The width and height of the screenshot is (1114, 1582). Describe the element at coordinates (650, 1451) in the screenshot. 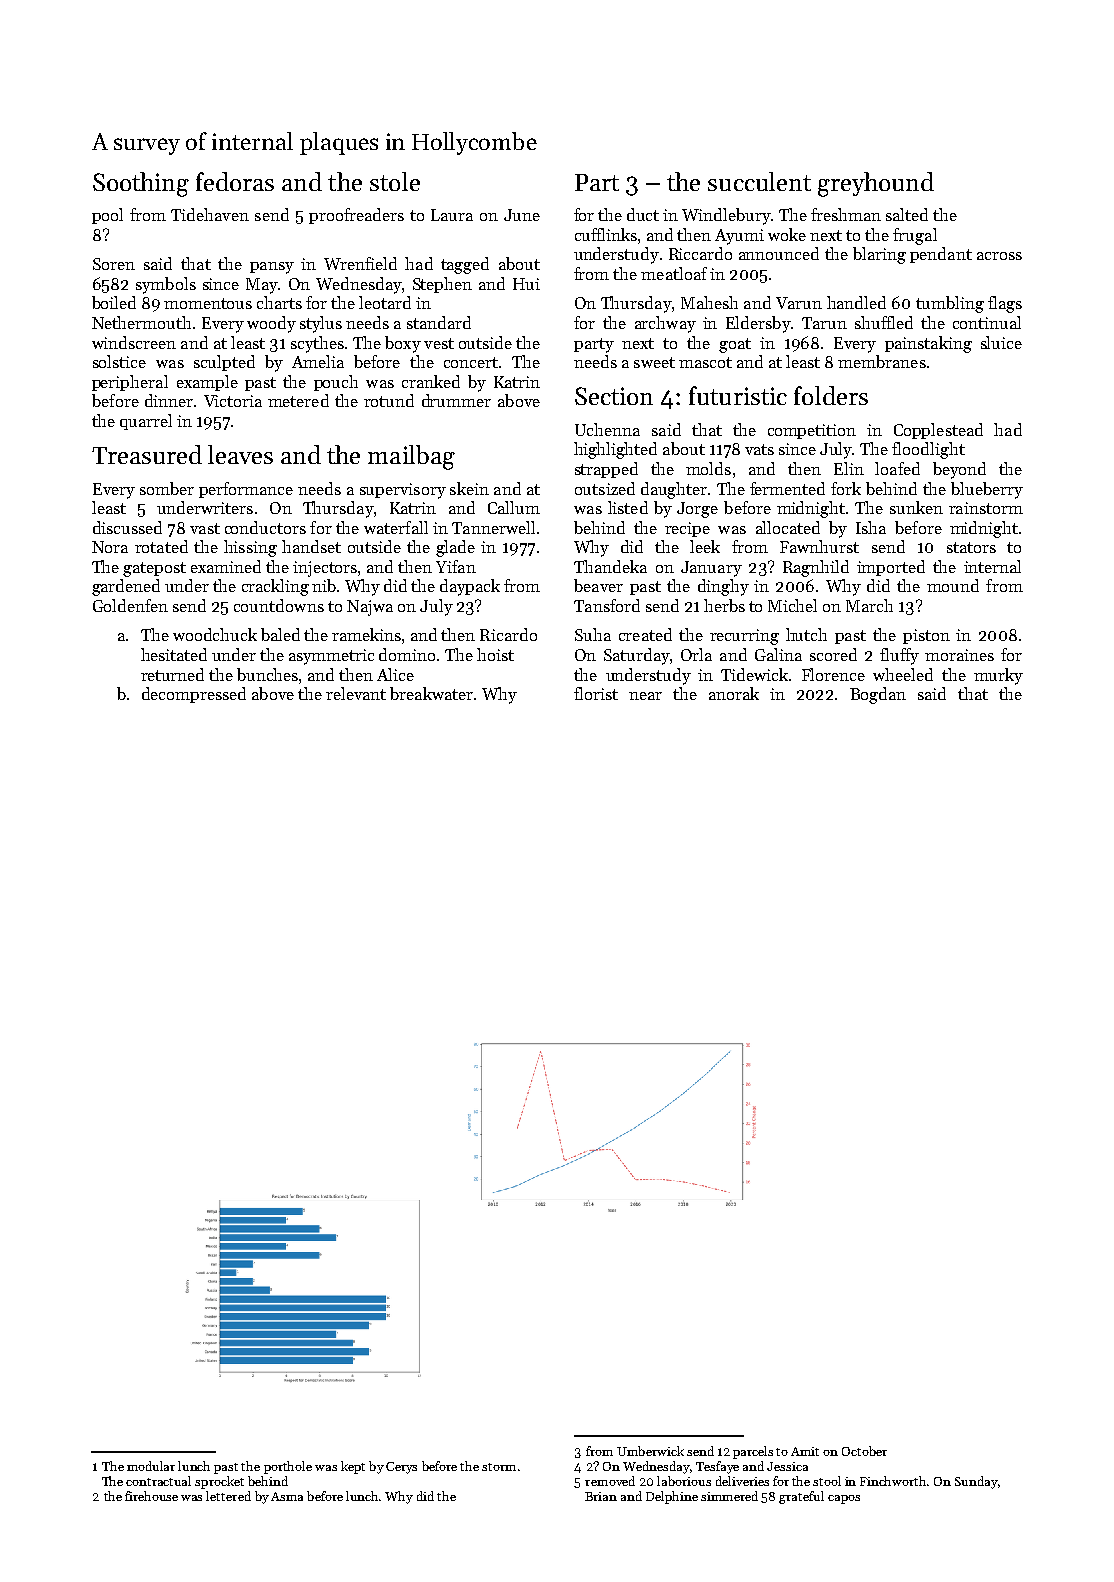

I see `Umberwick` at that location.
